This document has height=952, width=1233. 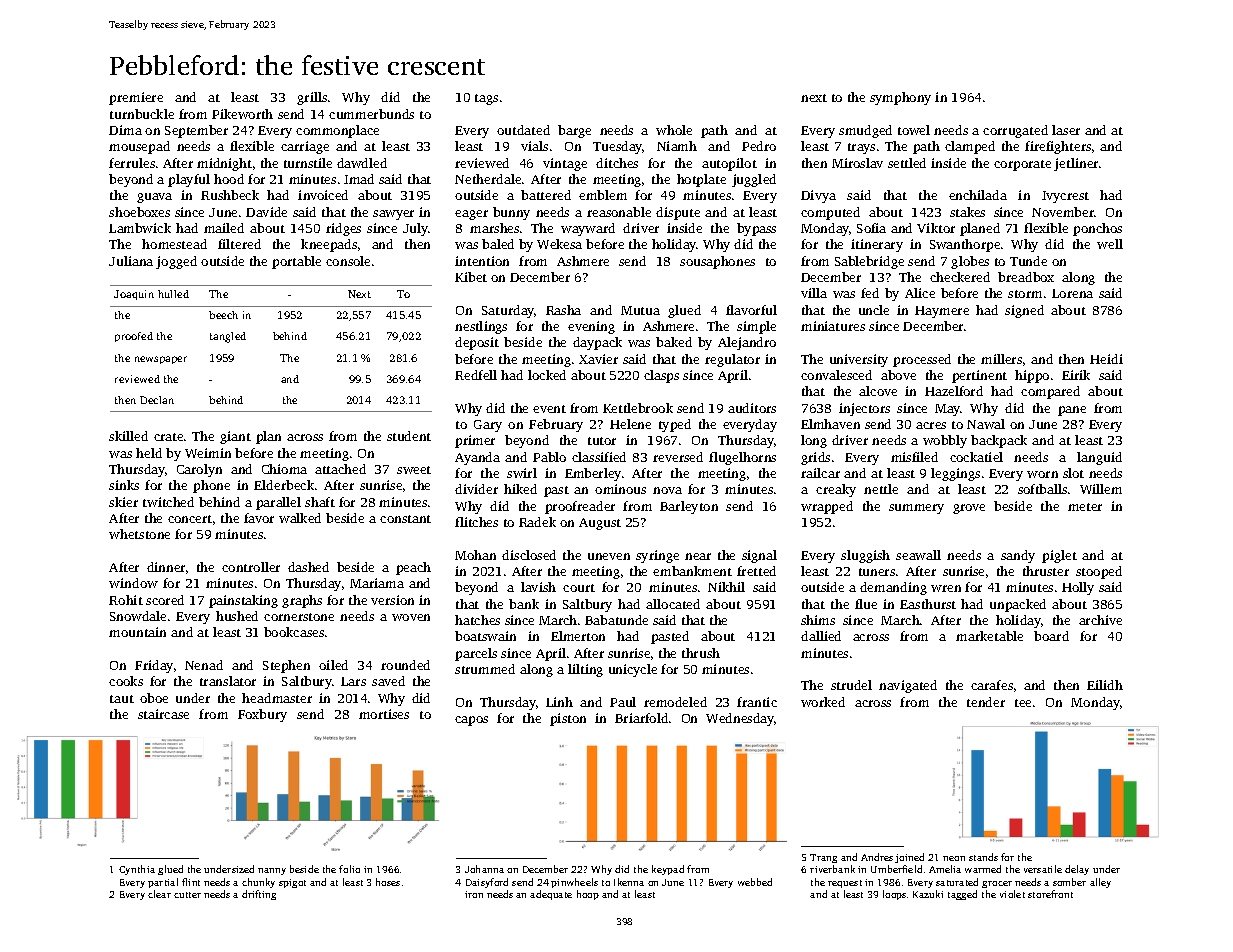 What do you see at coordinates (235, 437) in the document?
I see `giant` at bounding box center [235, 437].
